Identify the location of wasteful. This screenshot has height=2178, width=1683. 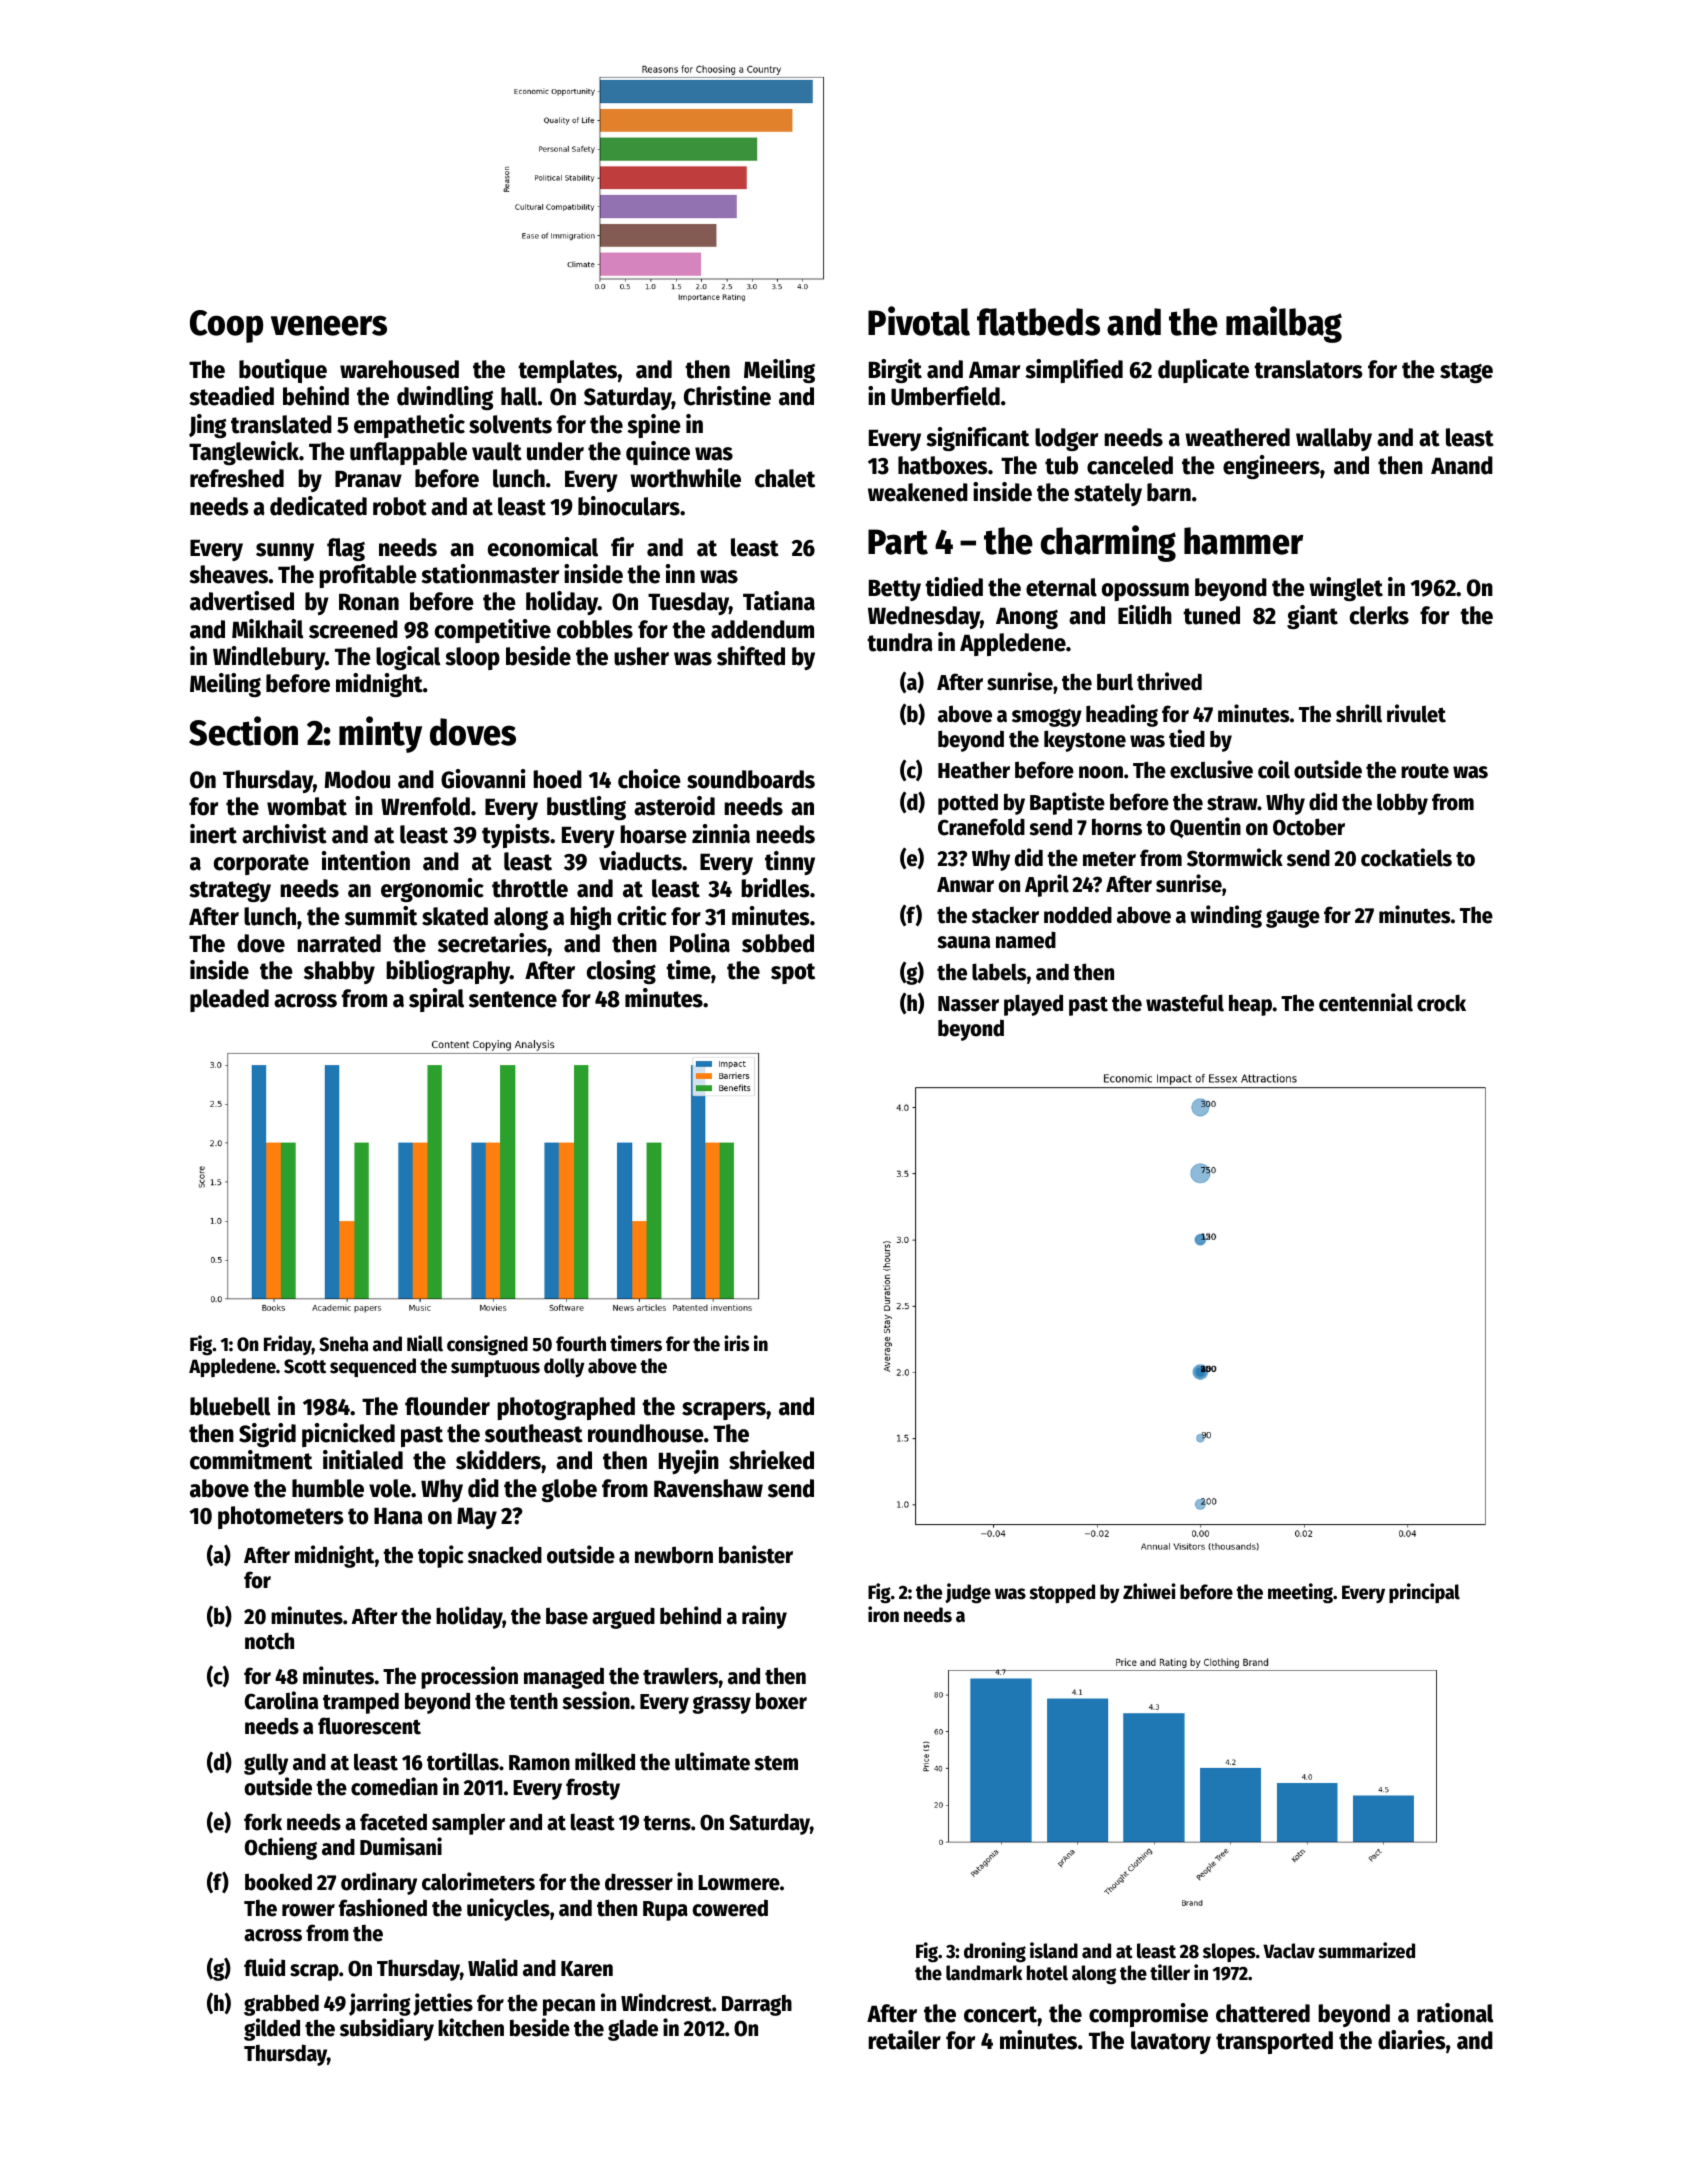
(1185, 1003).
